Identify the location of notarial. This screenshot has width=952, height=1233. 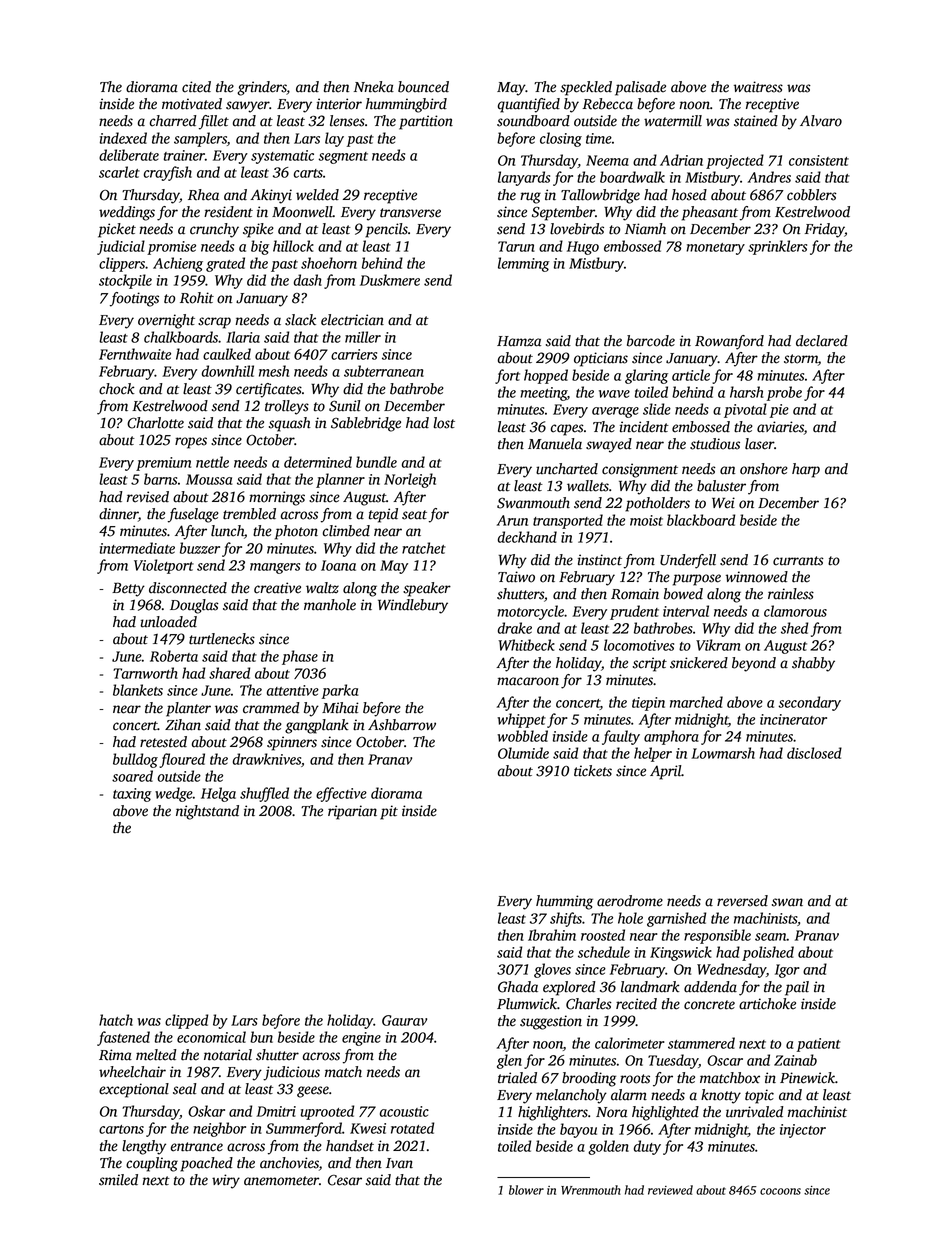
(228, 1055).
